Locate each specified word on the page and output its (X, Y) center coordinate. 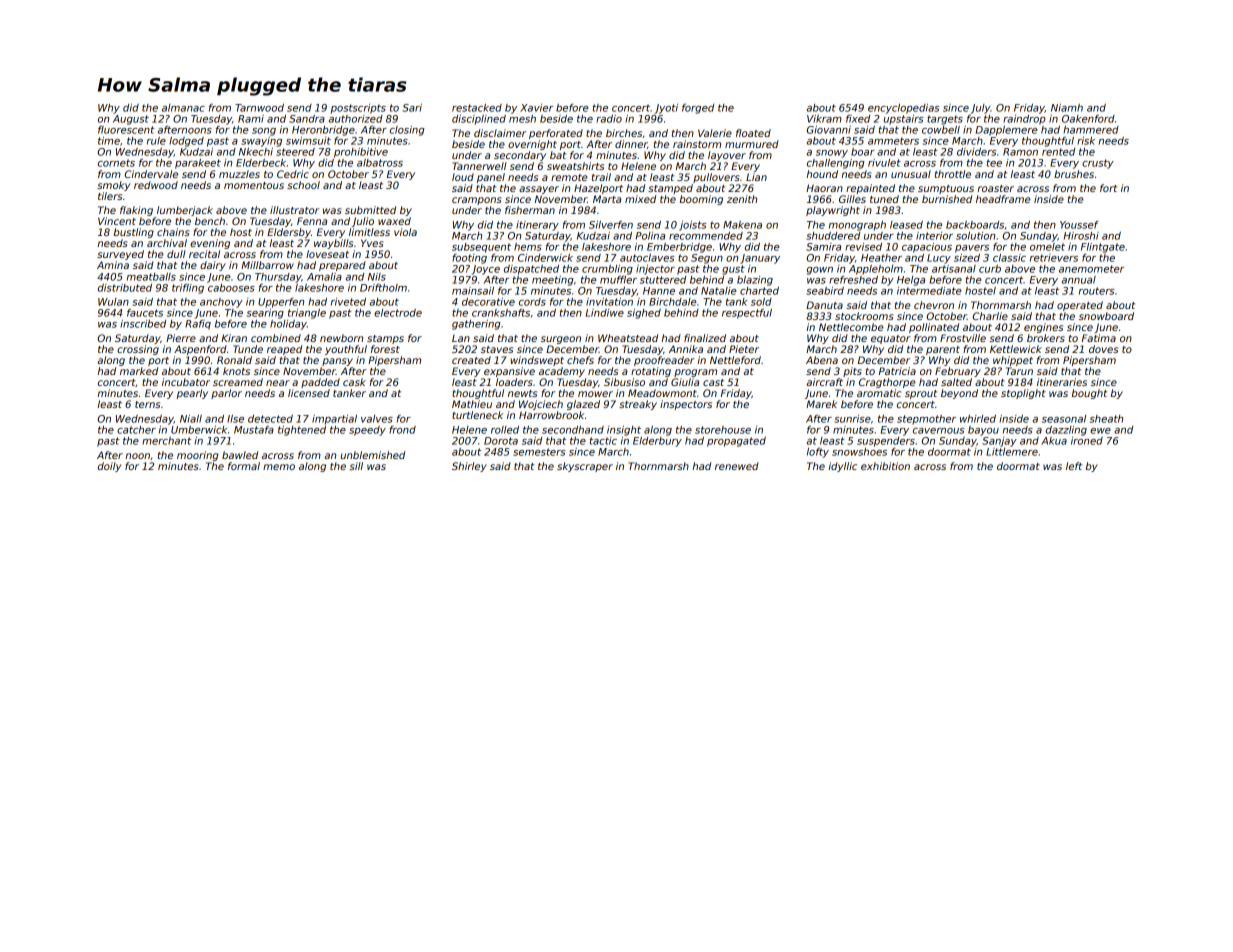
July (980, 109)
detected (270, 419)
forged (698, 108)
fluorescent (126, 129)
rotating (651, 372)
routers (1097, 291)
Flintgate (1103, 248)
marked (139, 371)
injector (655, 270)
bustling (134, 233)
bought (1089, 394)
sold (761, 302)
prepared (342, 266)
